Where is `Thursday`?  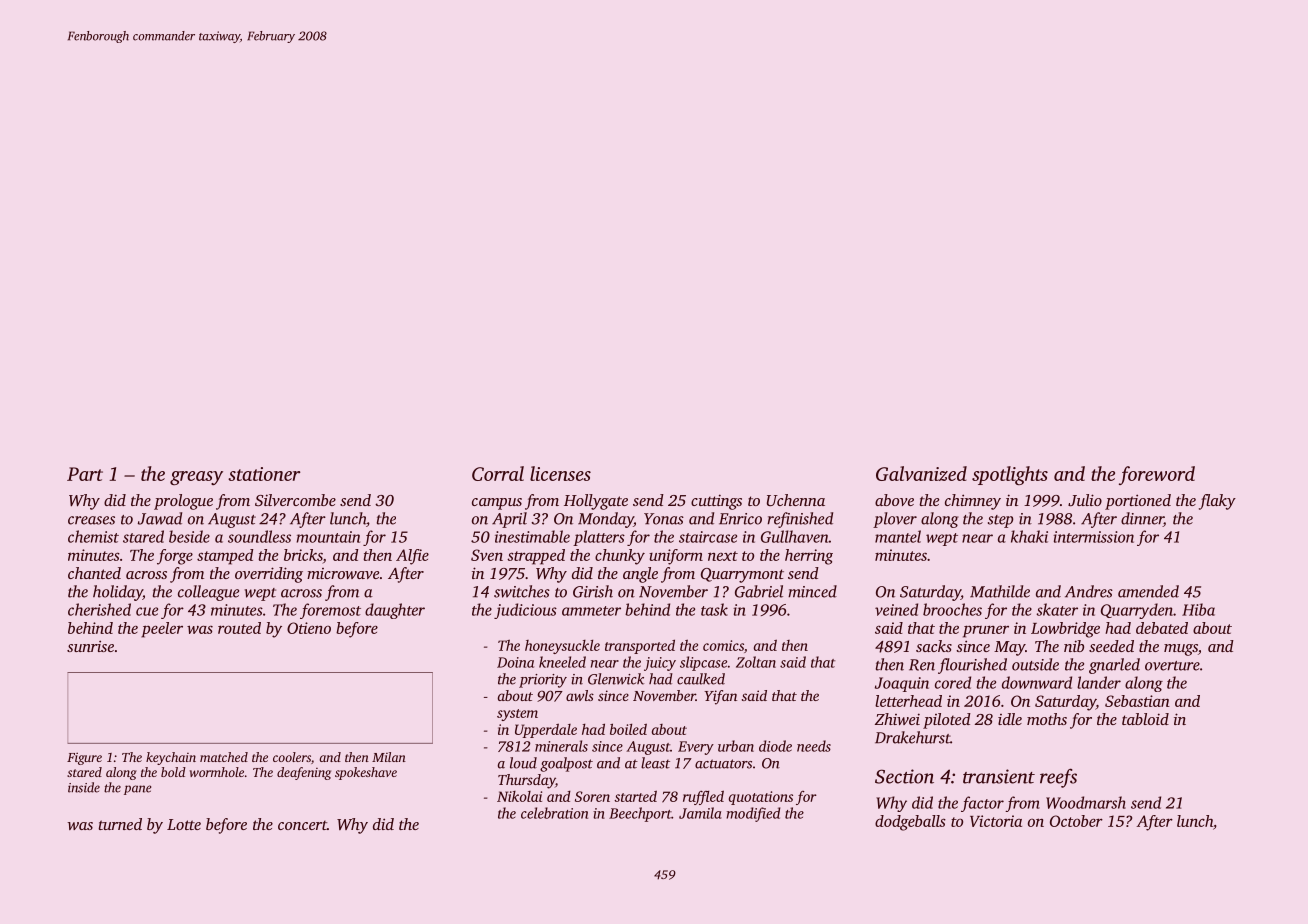 Thursday is located at coordinates (526, 781).
